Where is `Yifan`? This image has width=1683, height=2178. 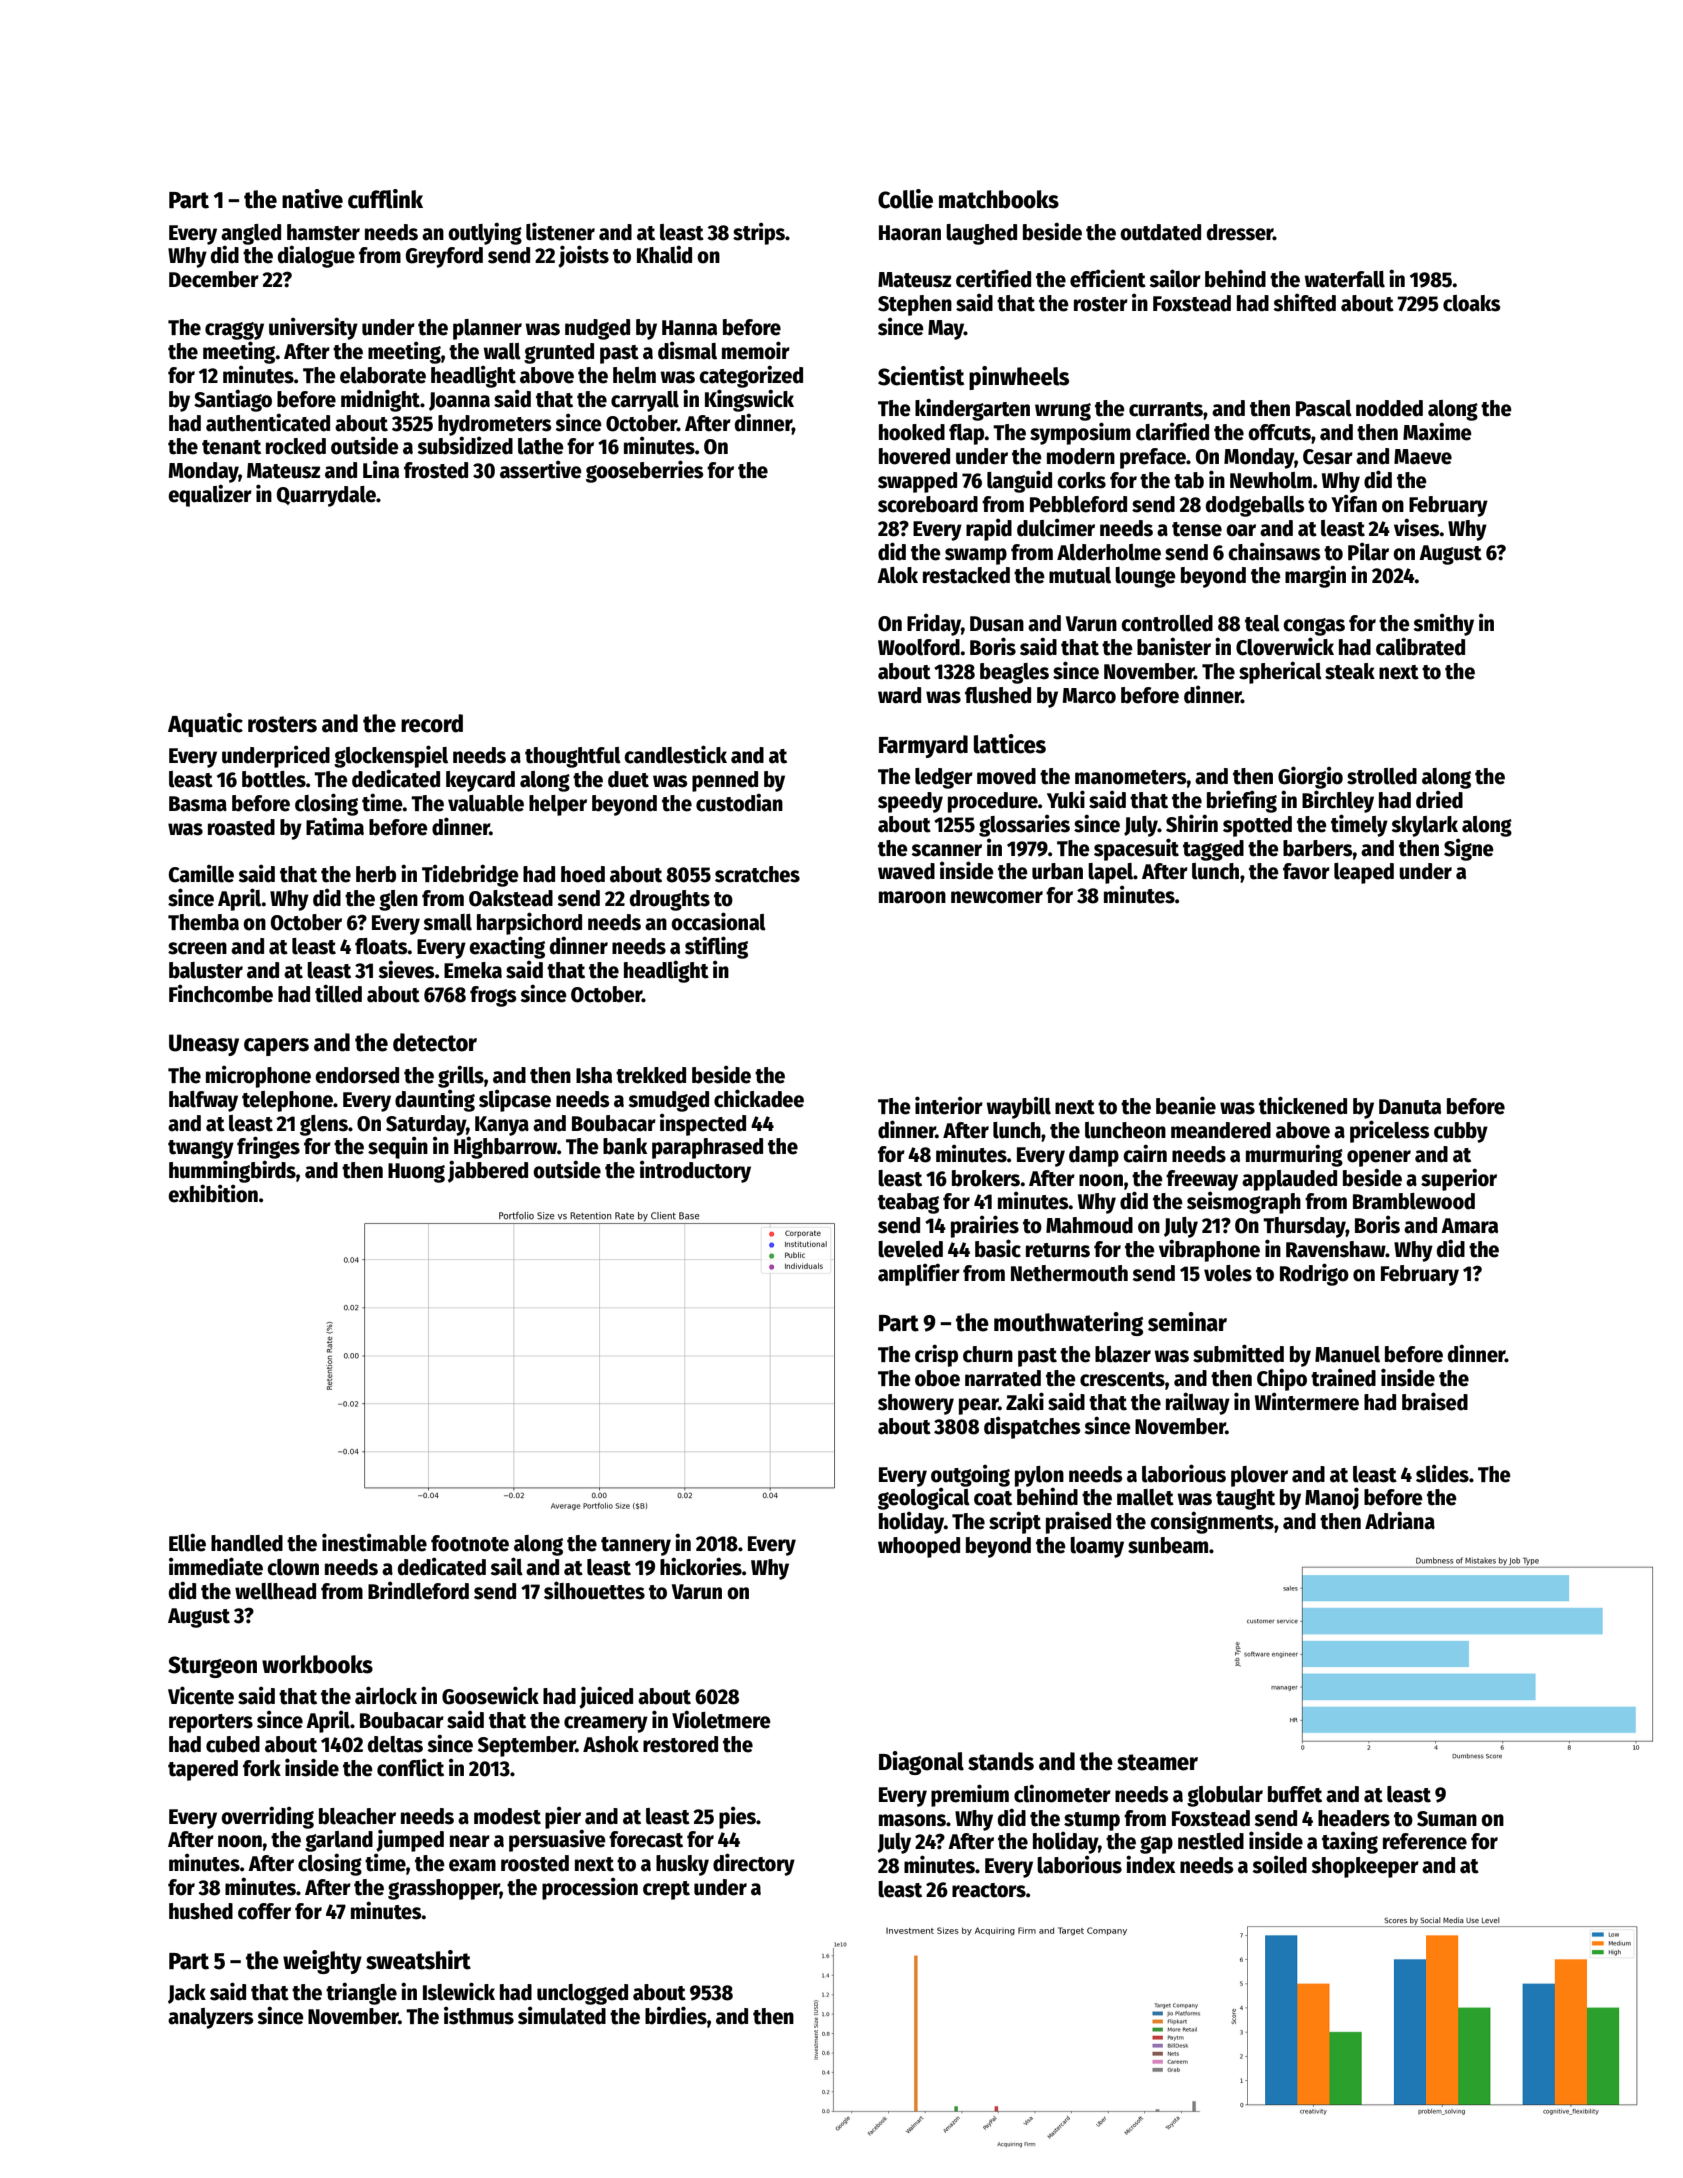
Yifan is located at coordinates (1354, 503).
